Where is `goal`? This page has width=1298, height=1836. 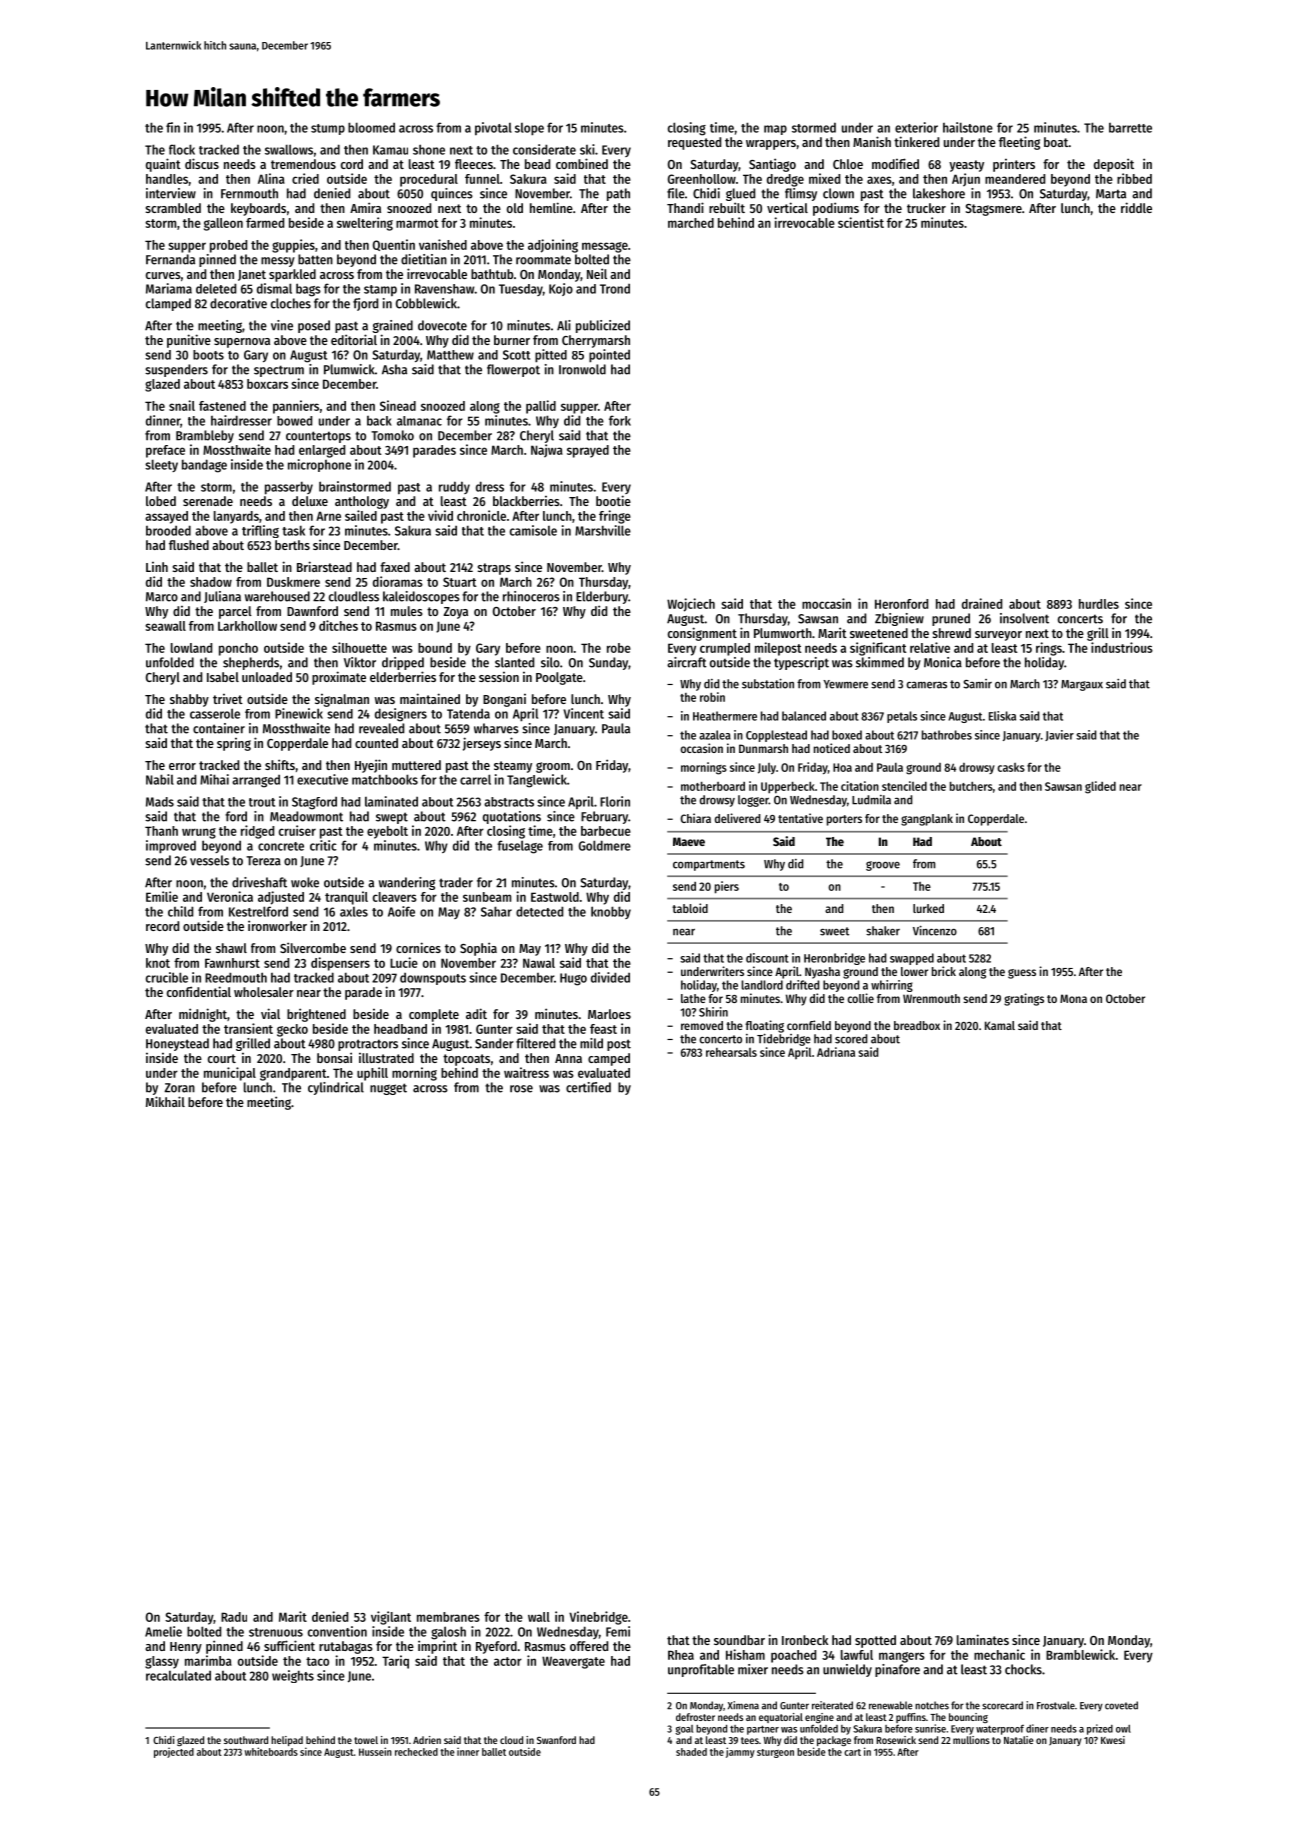
goal is located at coordinates (684, 1730).
